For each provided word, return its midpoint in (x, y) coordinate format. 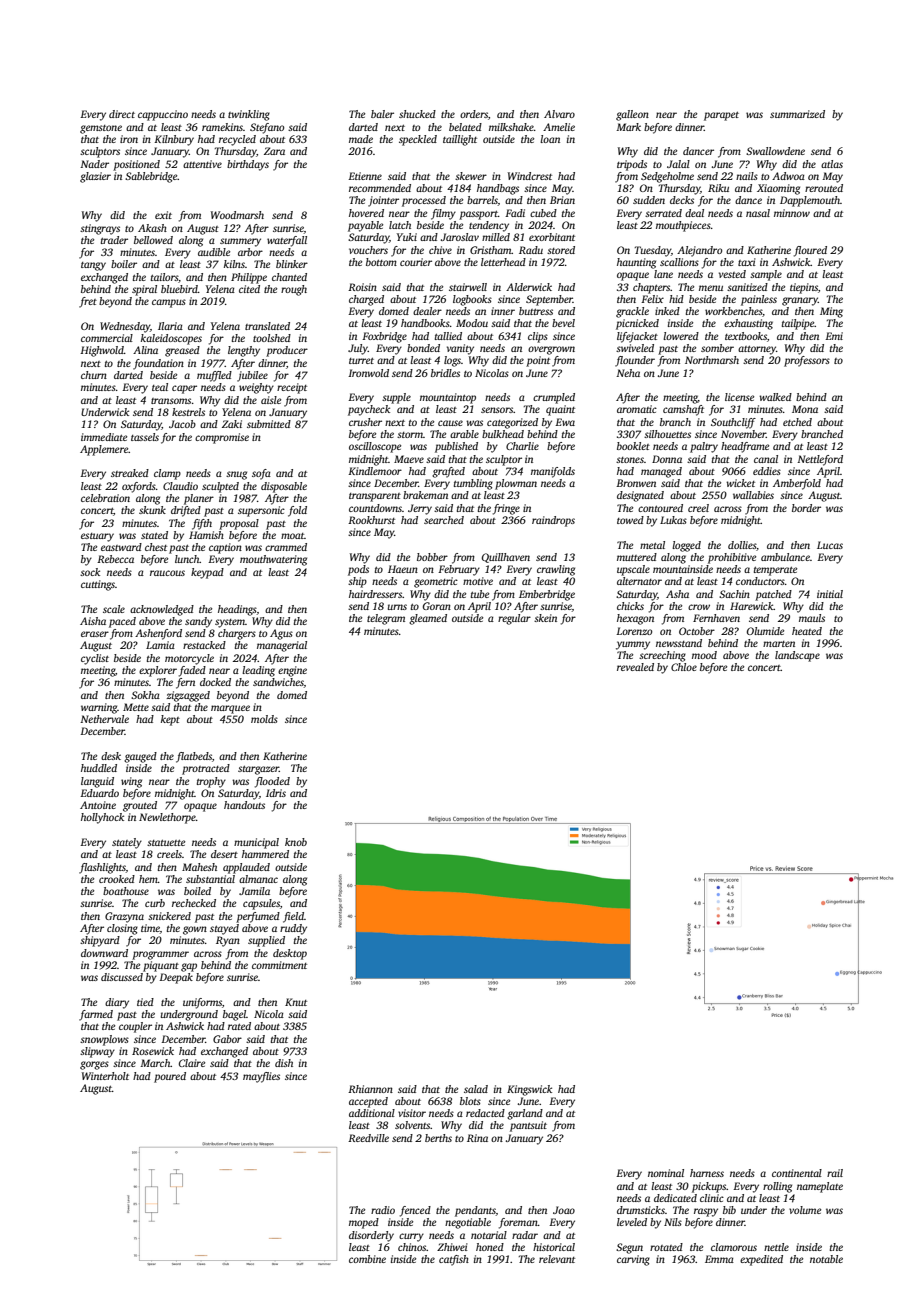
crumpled (554, 398)
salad (476, 1089)
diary (117, 1003)
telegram (386, 619)
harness (707, 1173)
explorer (158, 671)
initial (830, 594)
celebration (105, 498)
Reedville (368, 1138)
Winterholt (105, 1076)
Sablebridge (151, 177)
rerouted (824, 188)
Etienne (365, 176)
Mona (805, 409)
